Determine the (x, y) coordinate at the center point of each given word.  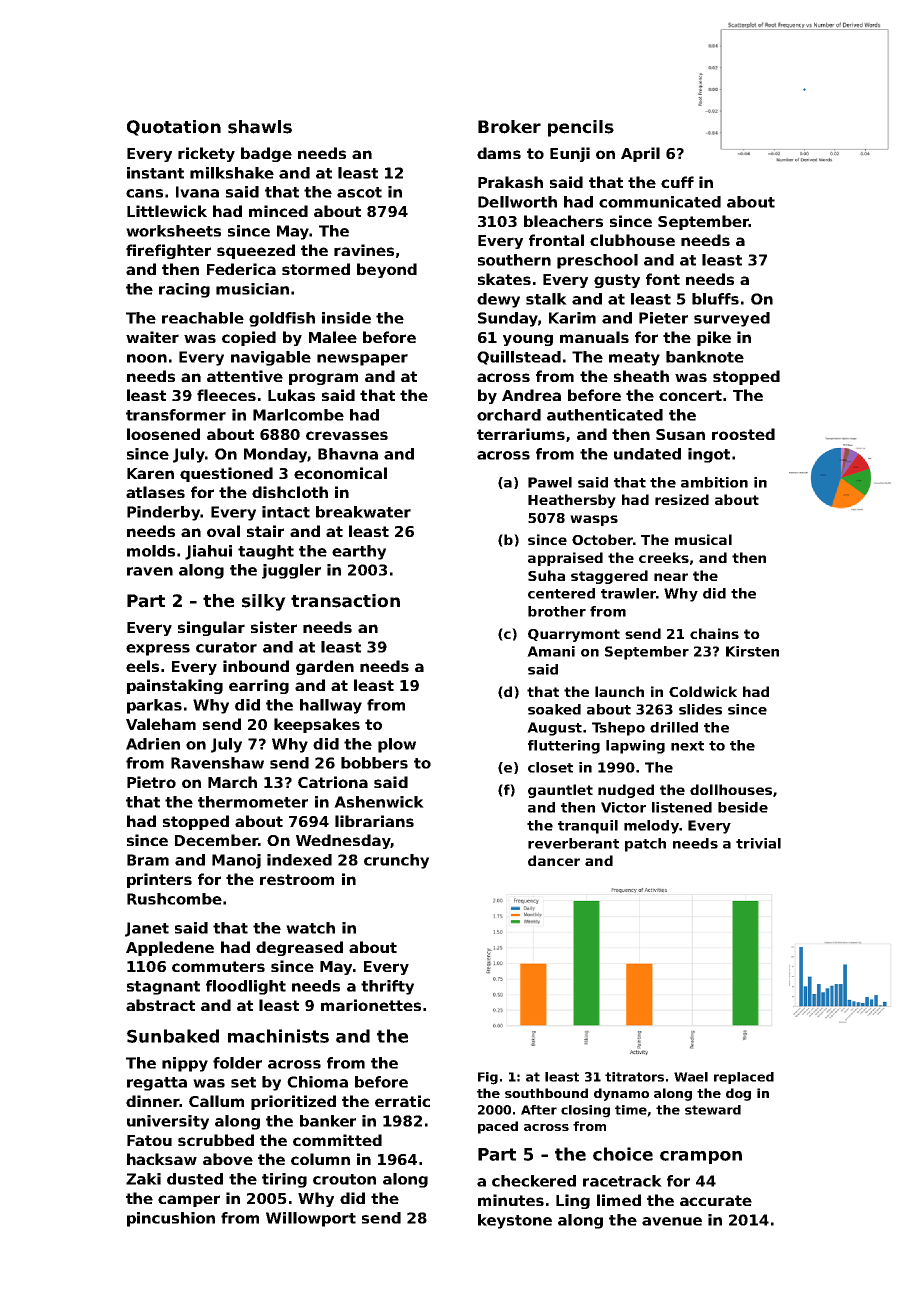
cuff (677, 182)
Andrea (531, 395)
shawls (260, 127)
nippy (185, 1064)
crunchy (396, 861)
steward (713, 1110)
